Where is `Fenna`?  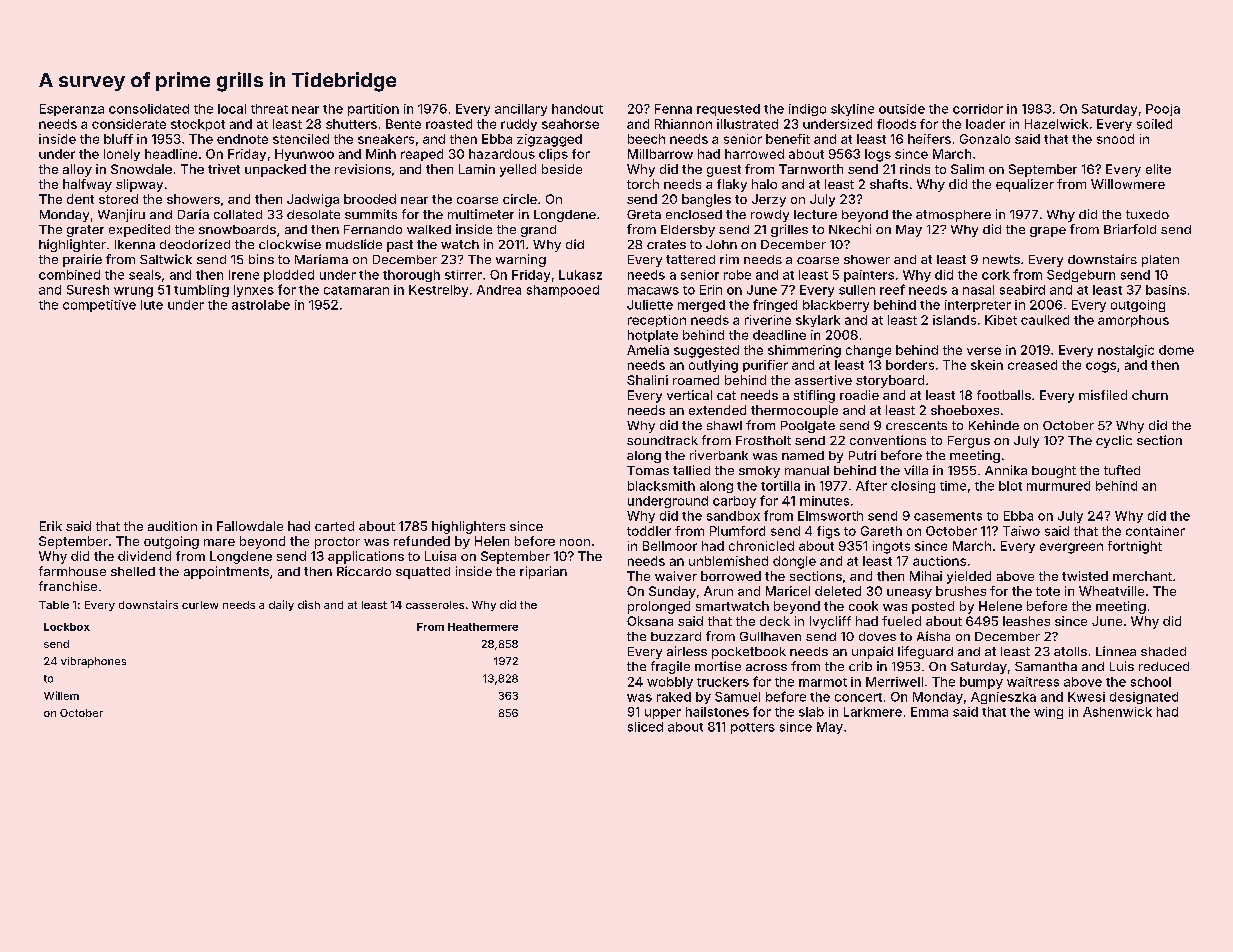 Fenna is located at coordinates (673, 109).
